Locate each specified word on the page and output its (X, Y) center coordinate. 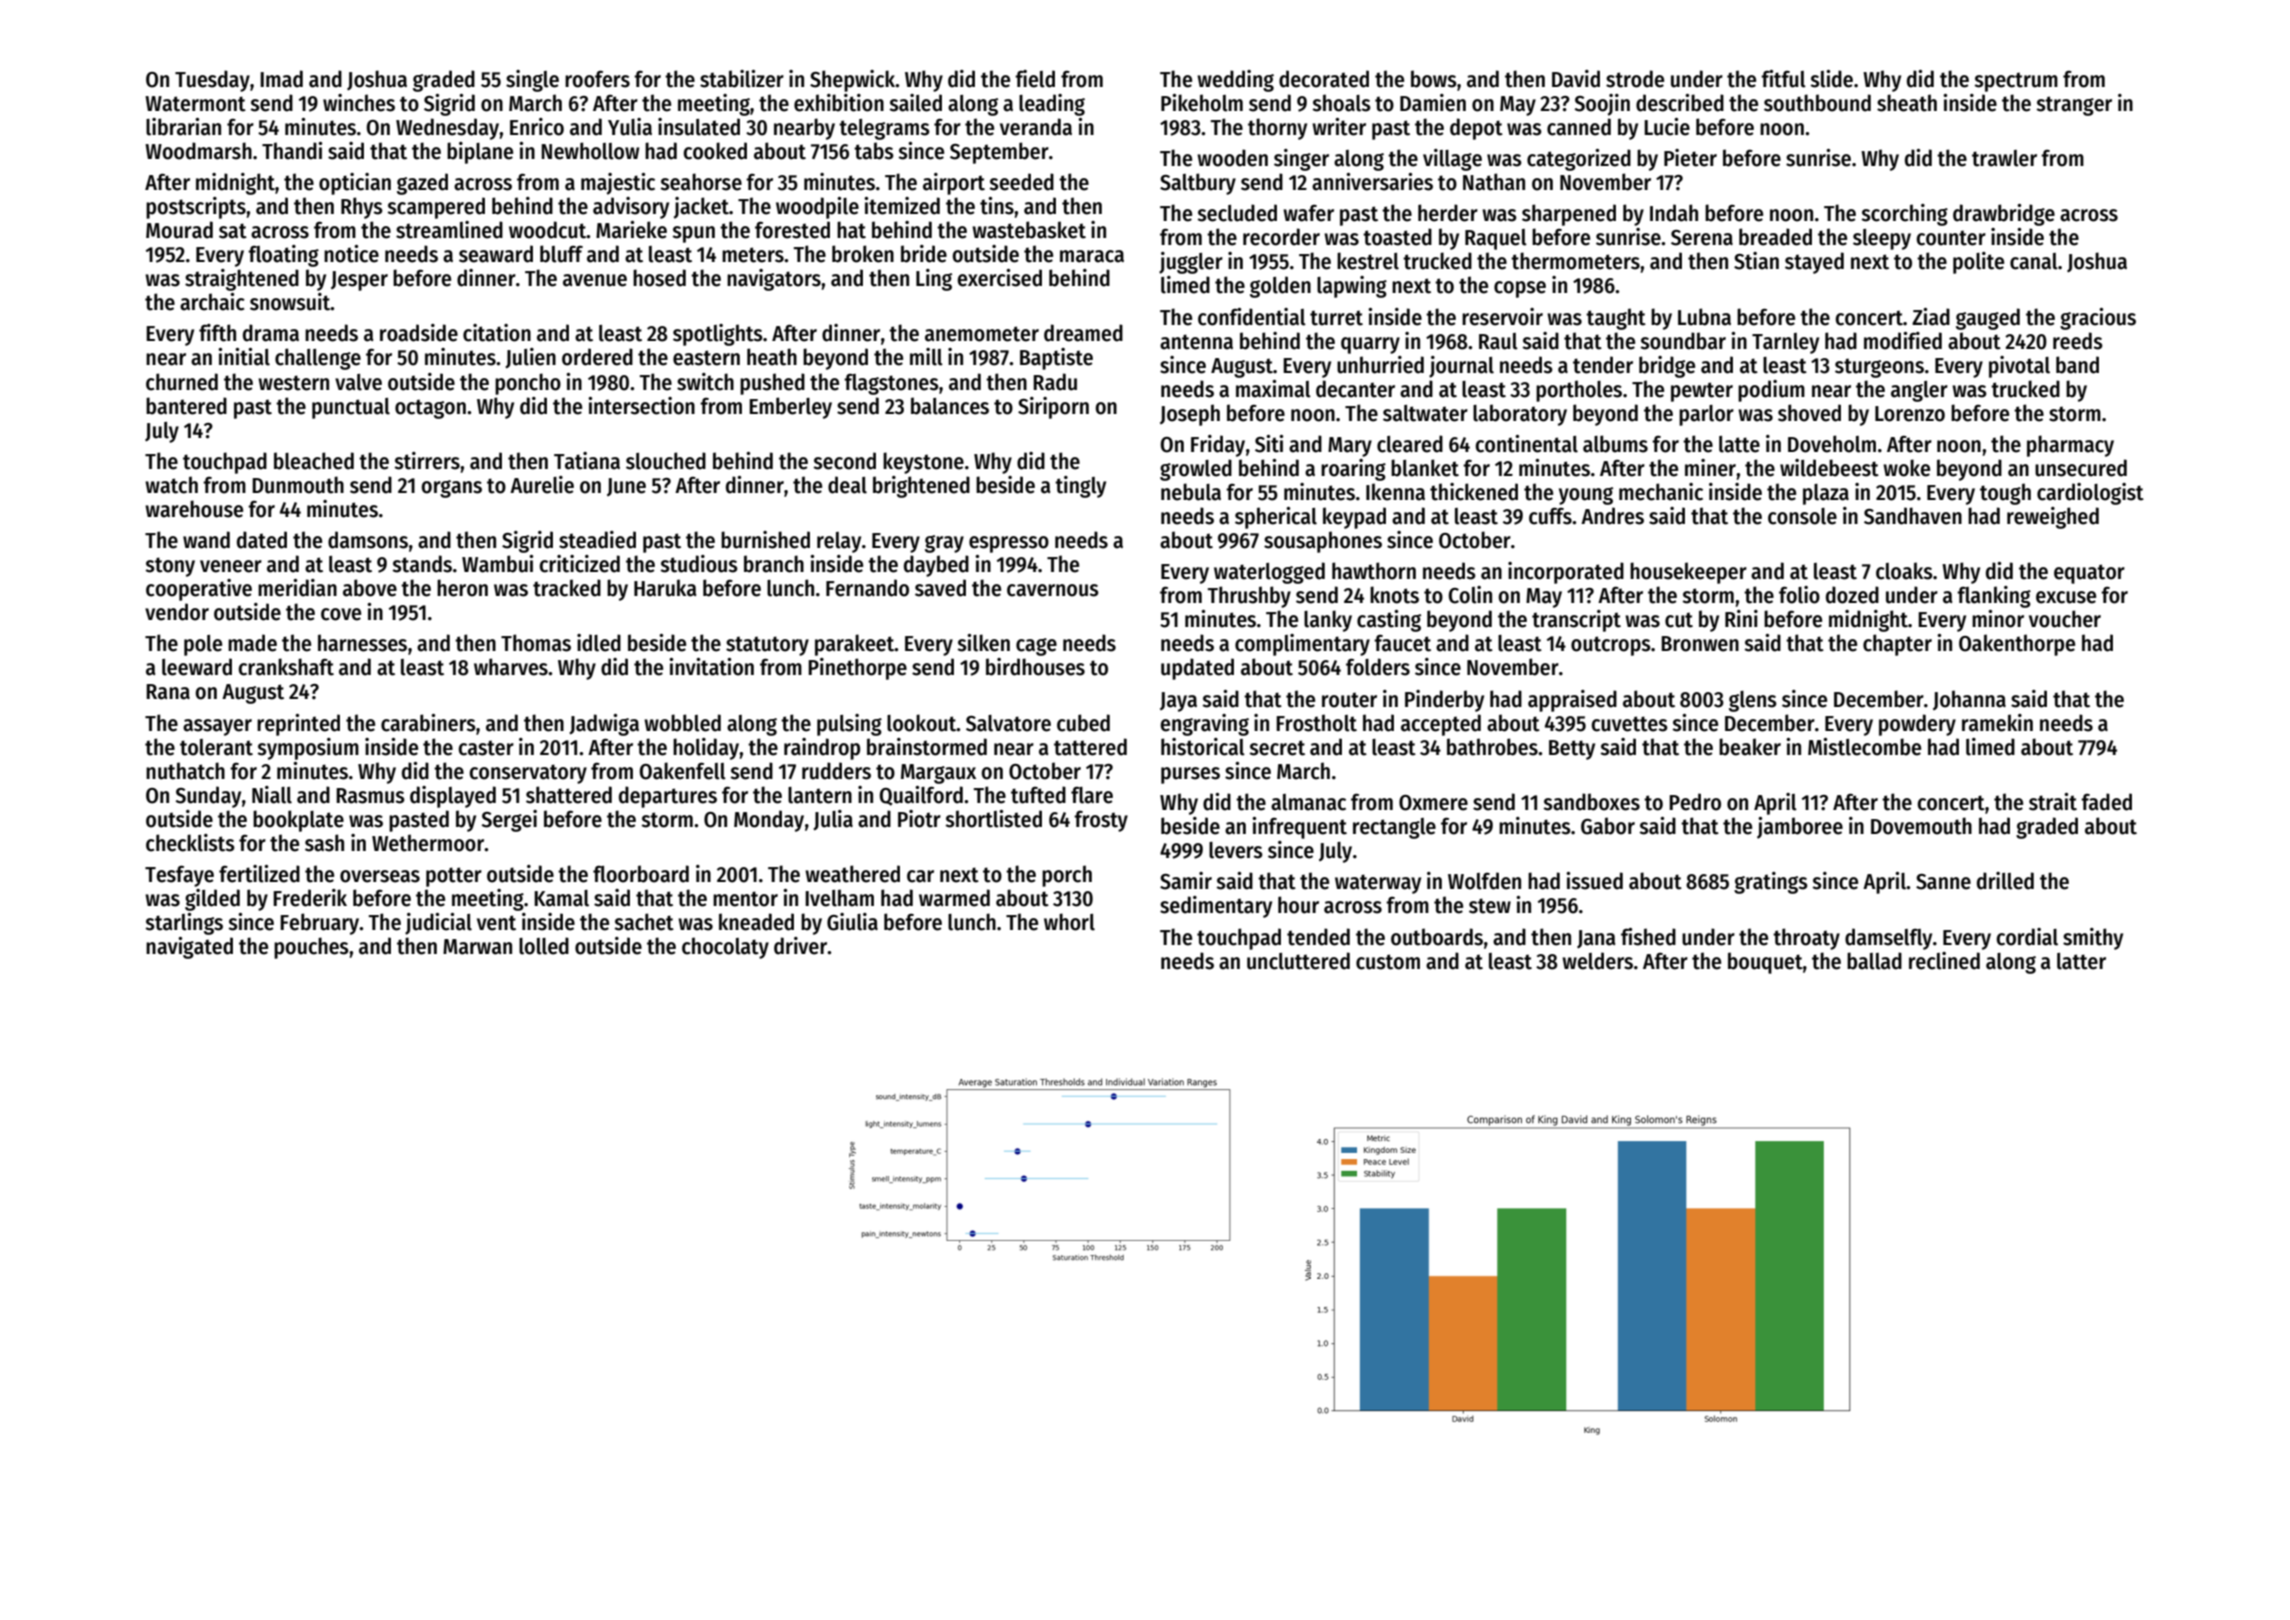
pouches (311, 948)
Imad (281, 79)
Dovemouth (1921, 826)
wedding (1235, 81)
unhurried (1380, 365)
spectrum (2016, 82)
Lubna (1704, 317)
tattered (1090, 747)
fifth (217, 333)
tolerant (216, 747)
